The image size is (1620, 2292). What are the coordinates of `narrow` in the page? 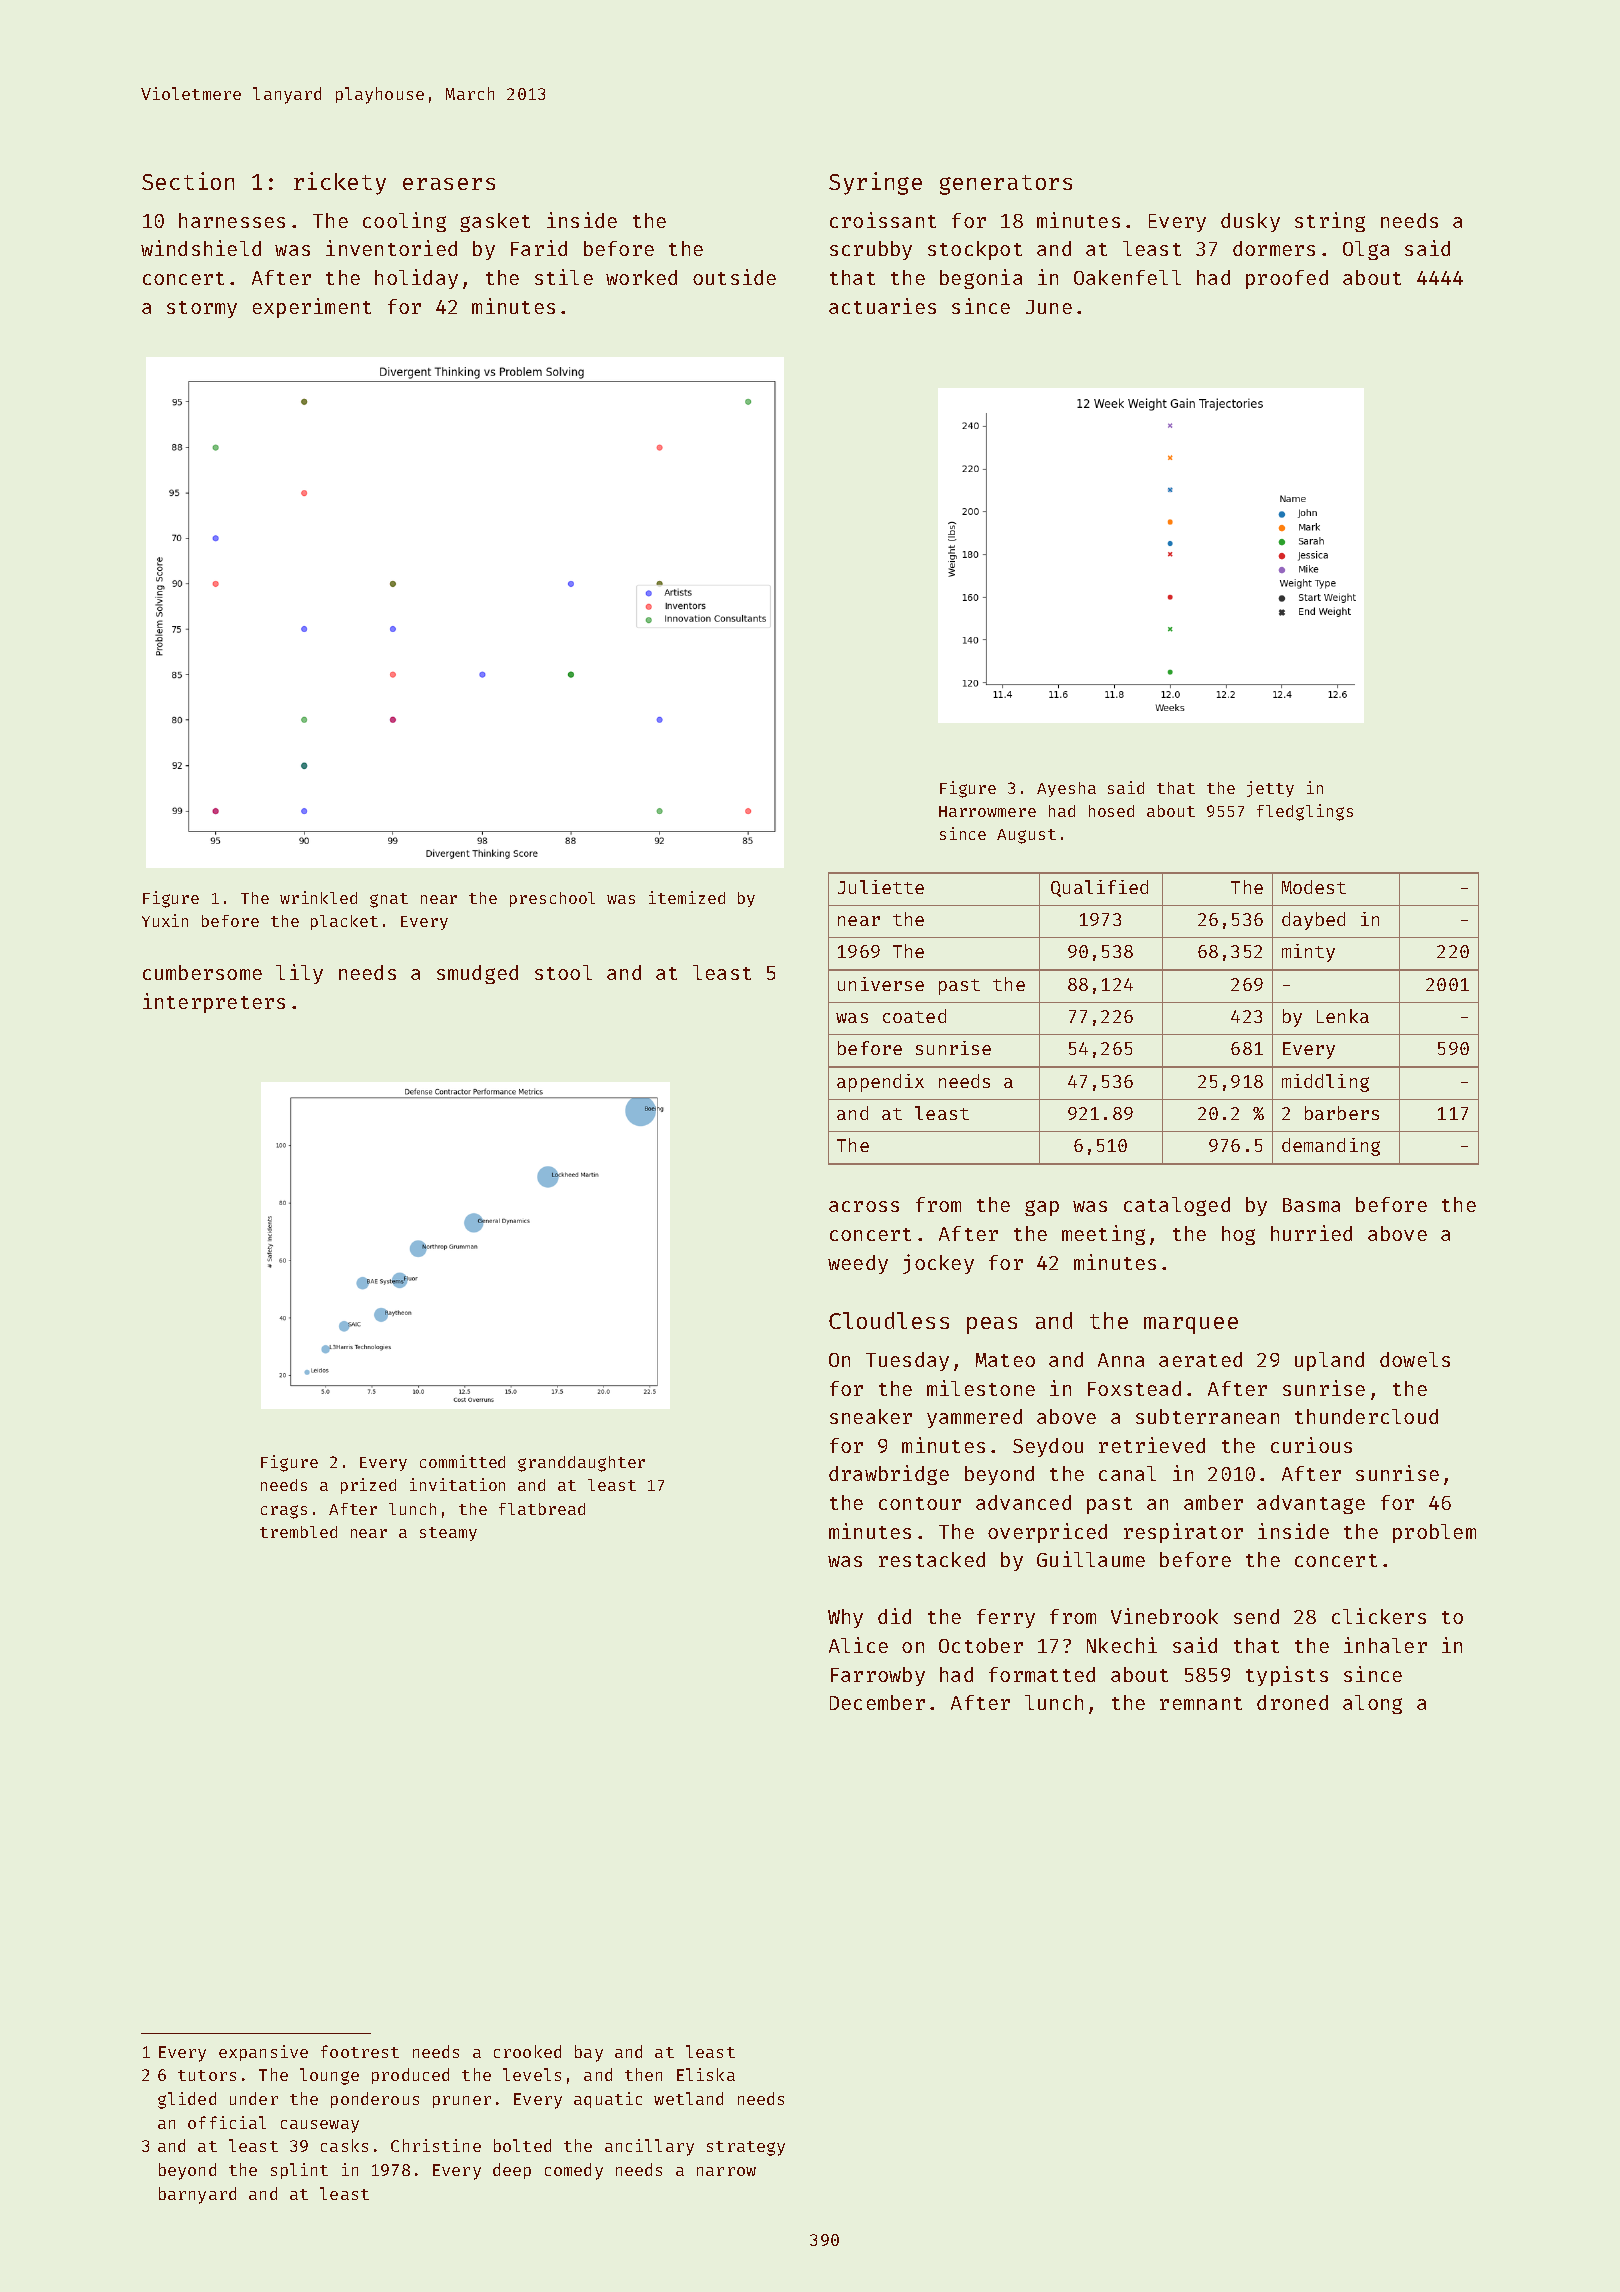 It's located at (726, 2171).
